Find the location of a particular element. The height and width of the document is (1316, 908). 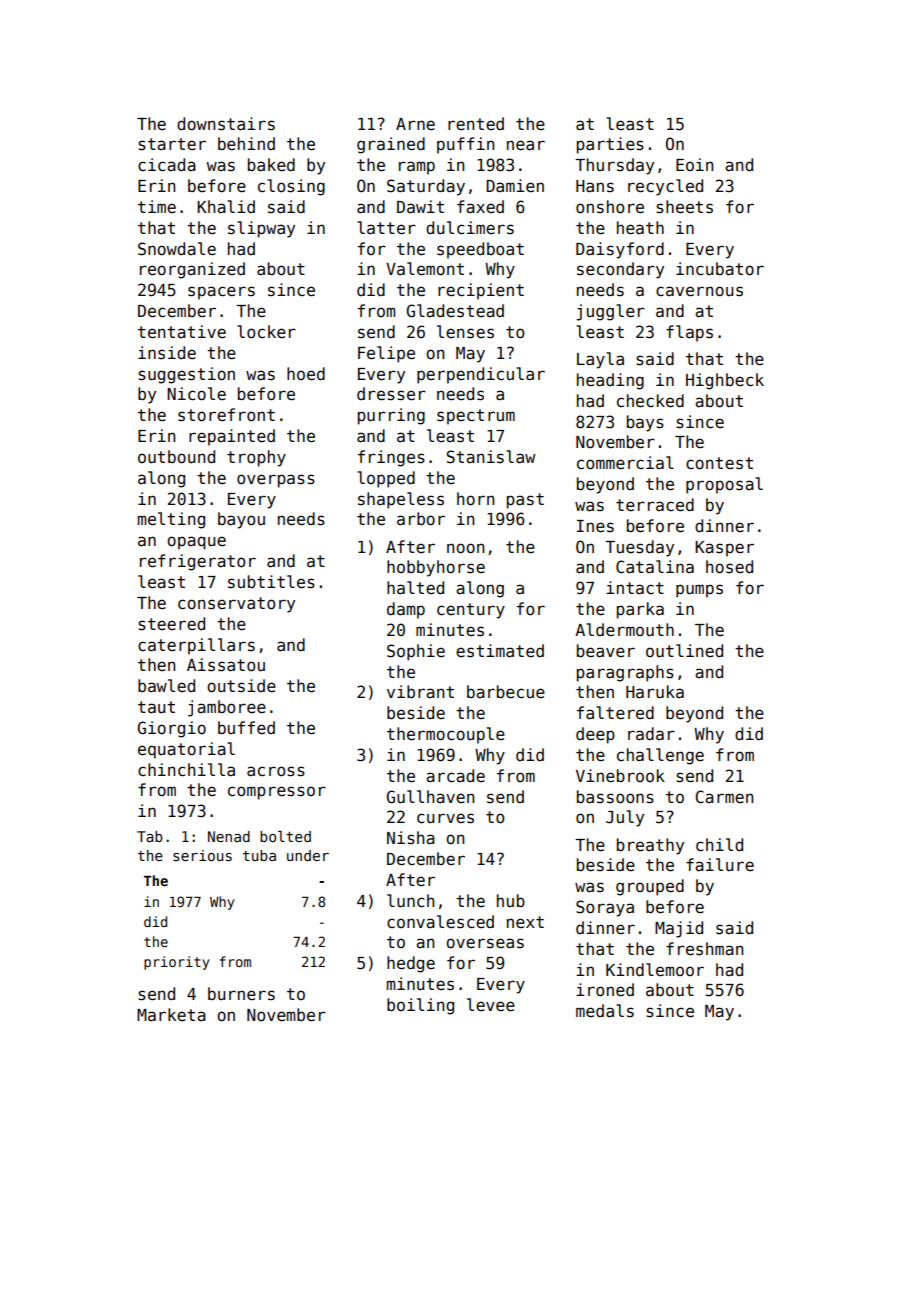

hobbyhorse is located at coordinates (436, 568).
